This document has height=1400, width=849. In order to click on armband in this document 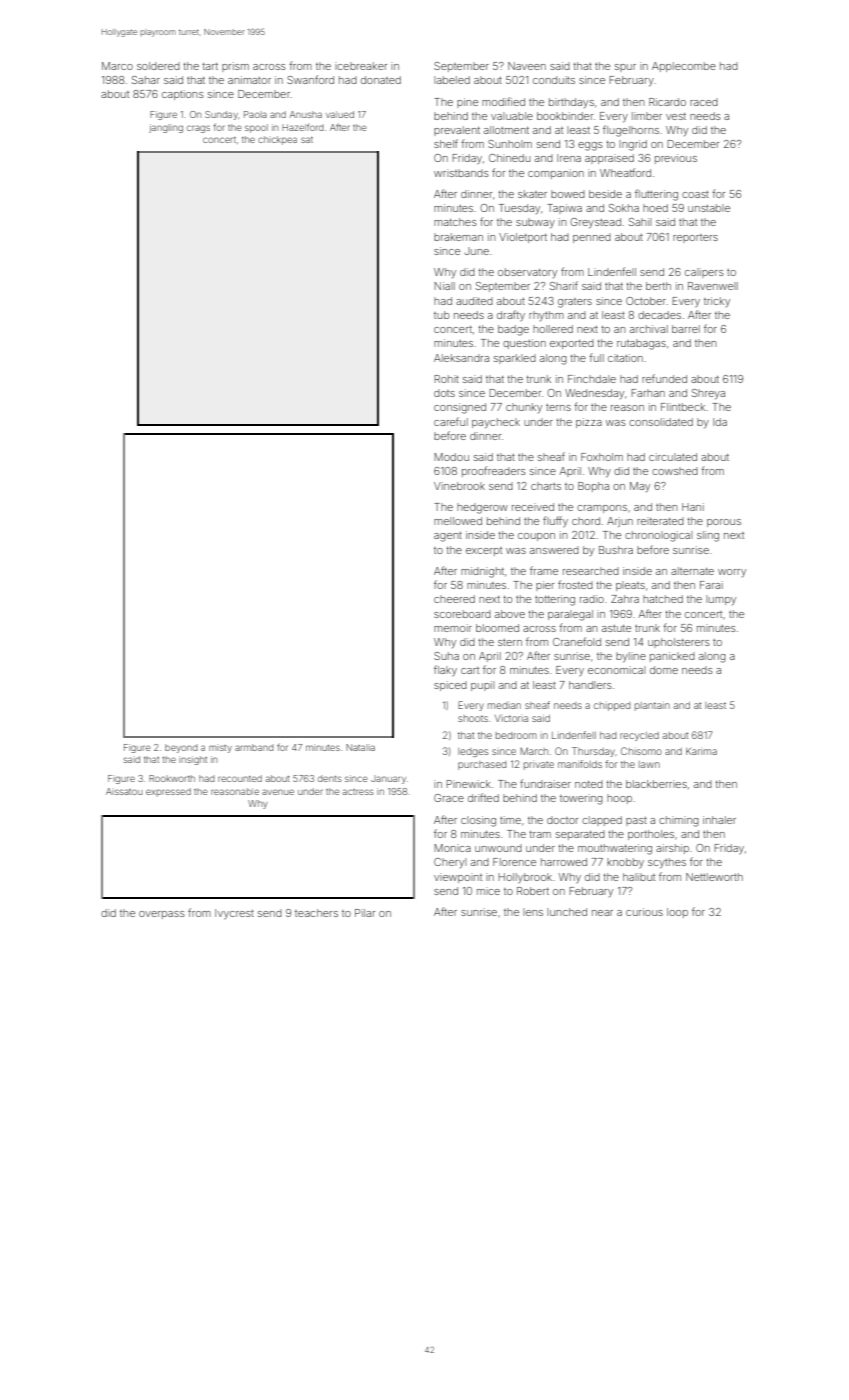, I will do `click(254, 747)`.
